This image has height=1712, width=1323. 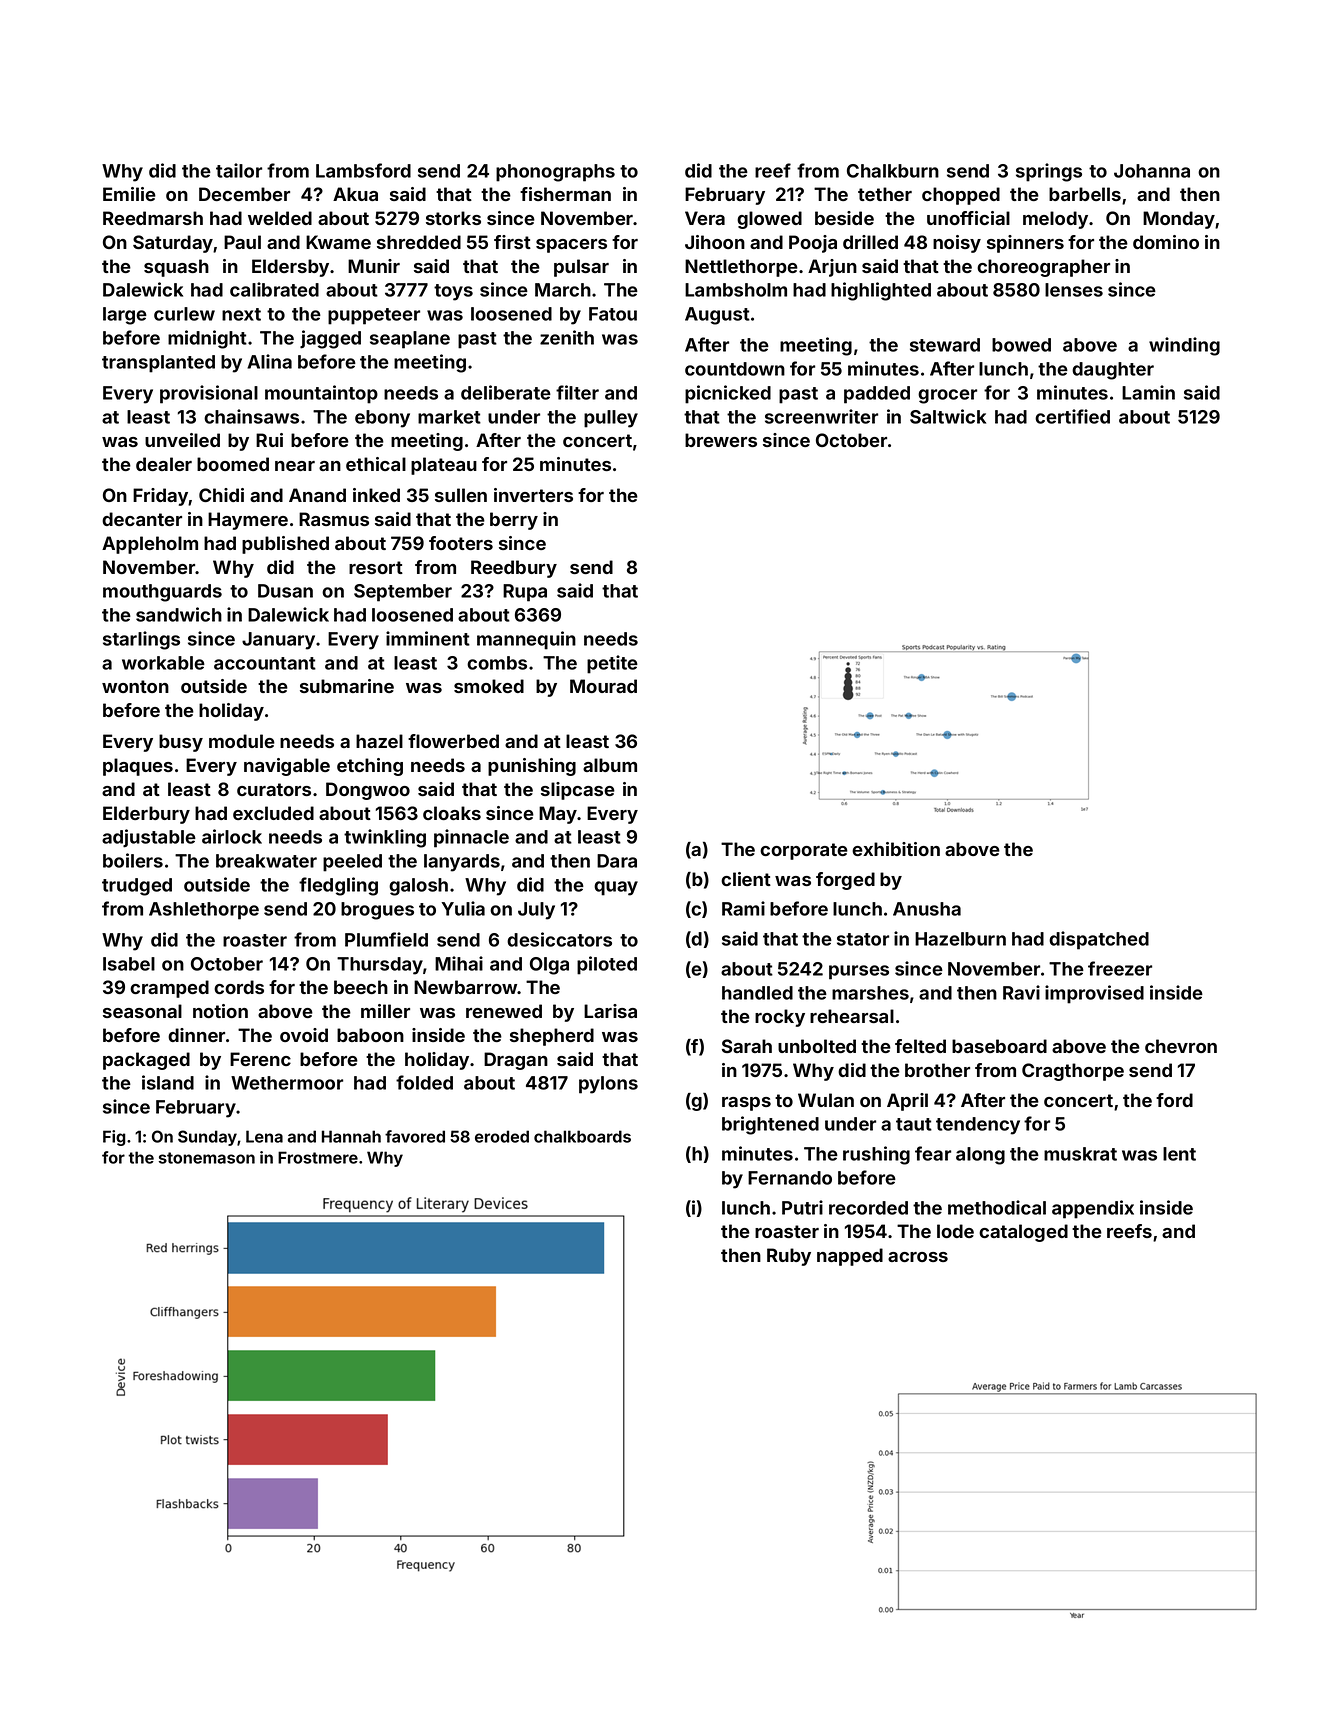 I want to click on slipcase, so click(x=578, y=791).
